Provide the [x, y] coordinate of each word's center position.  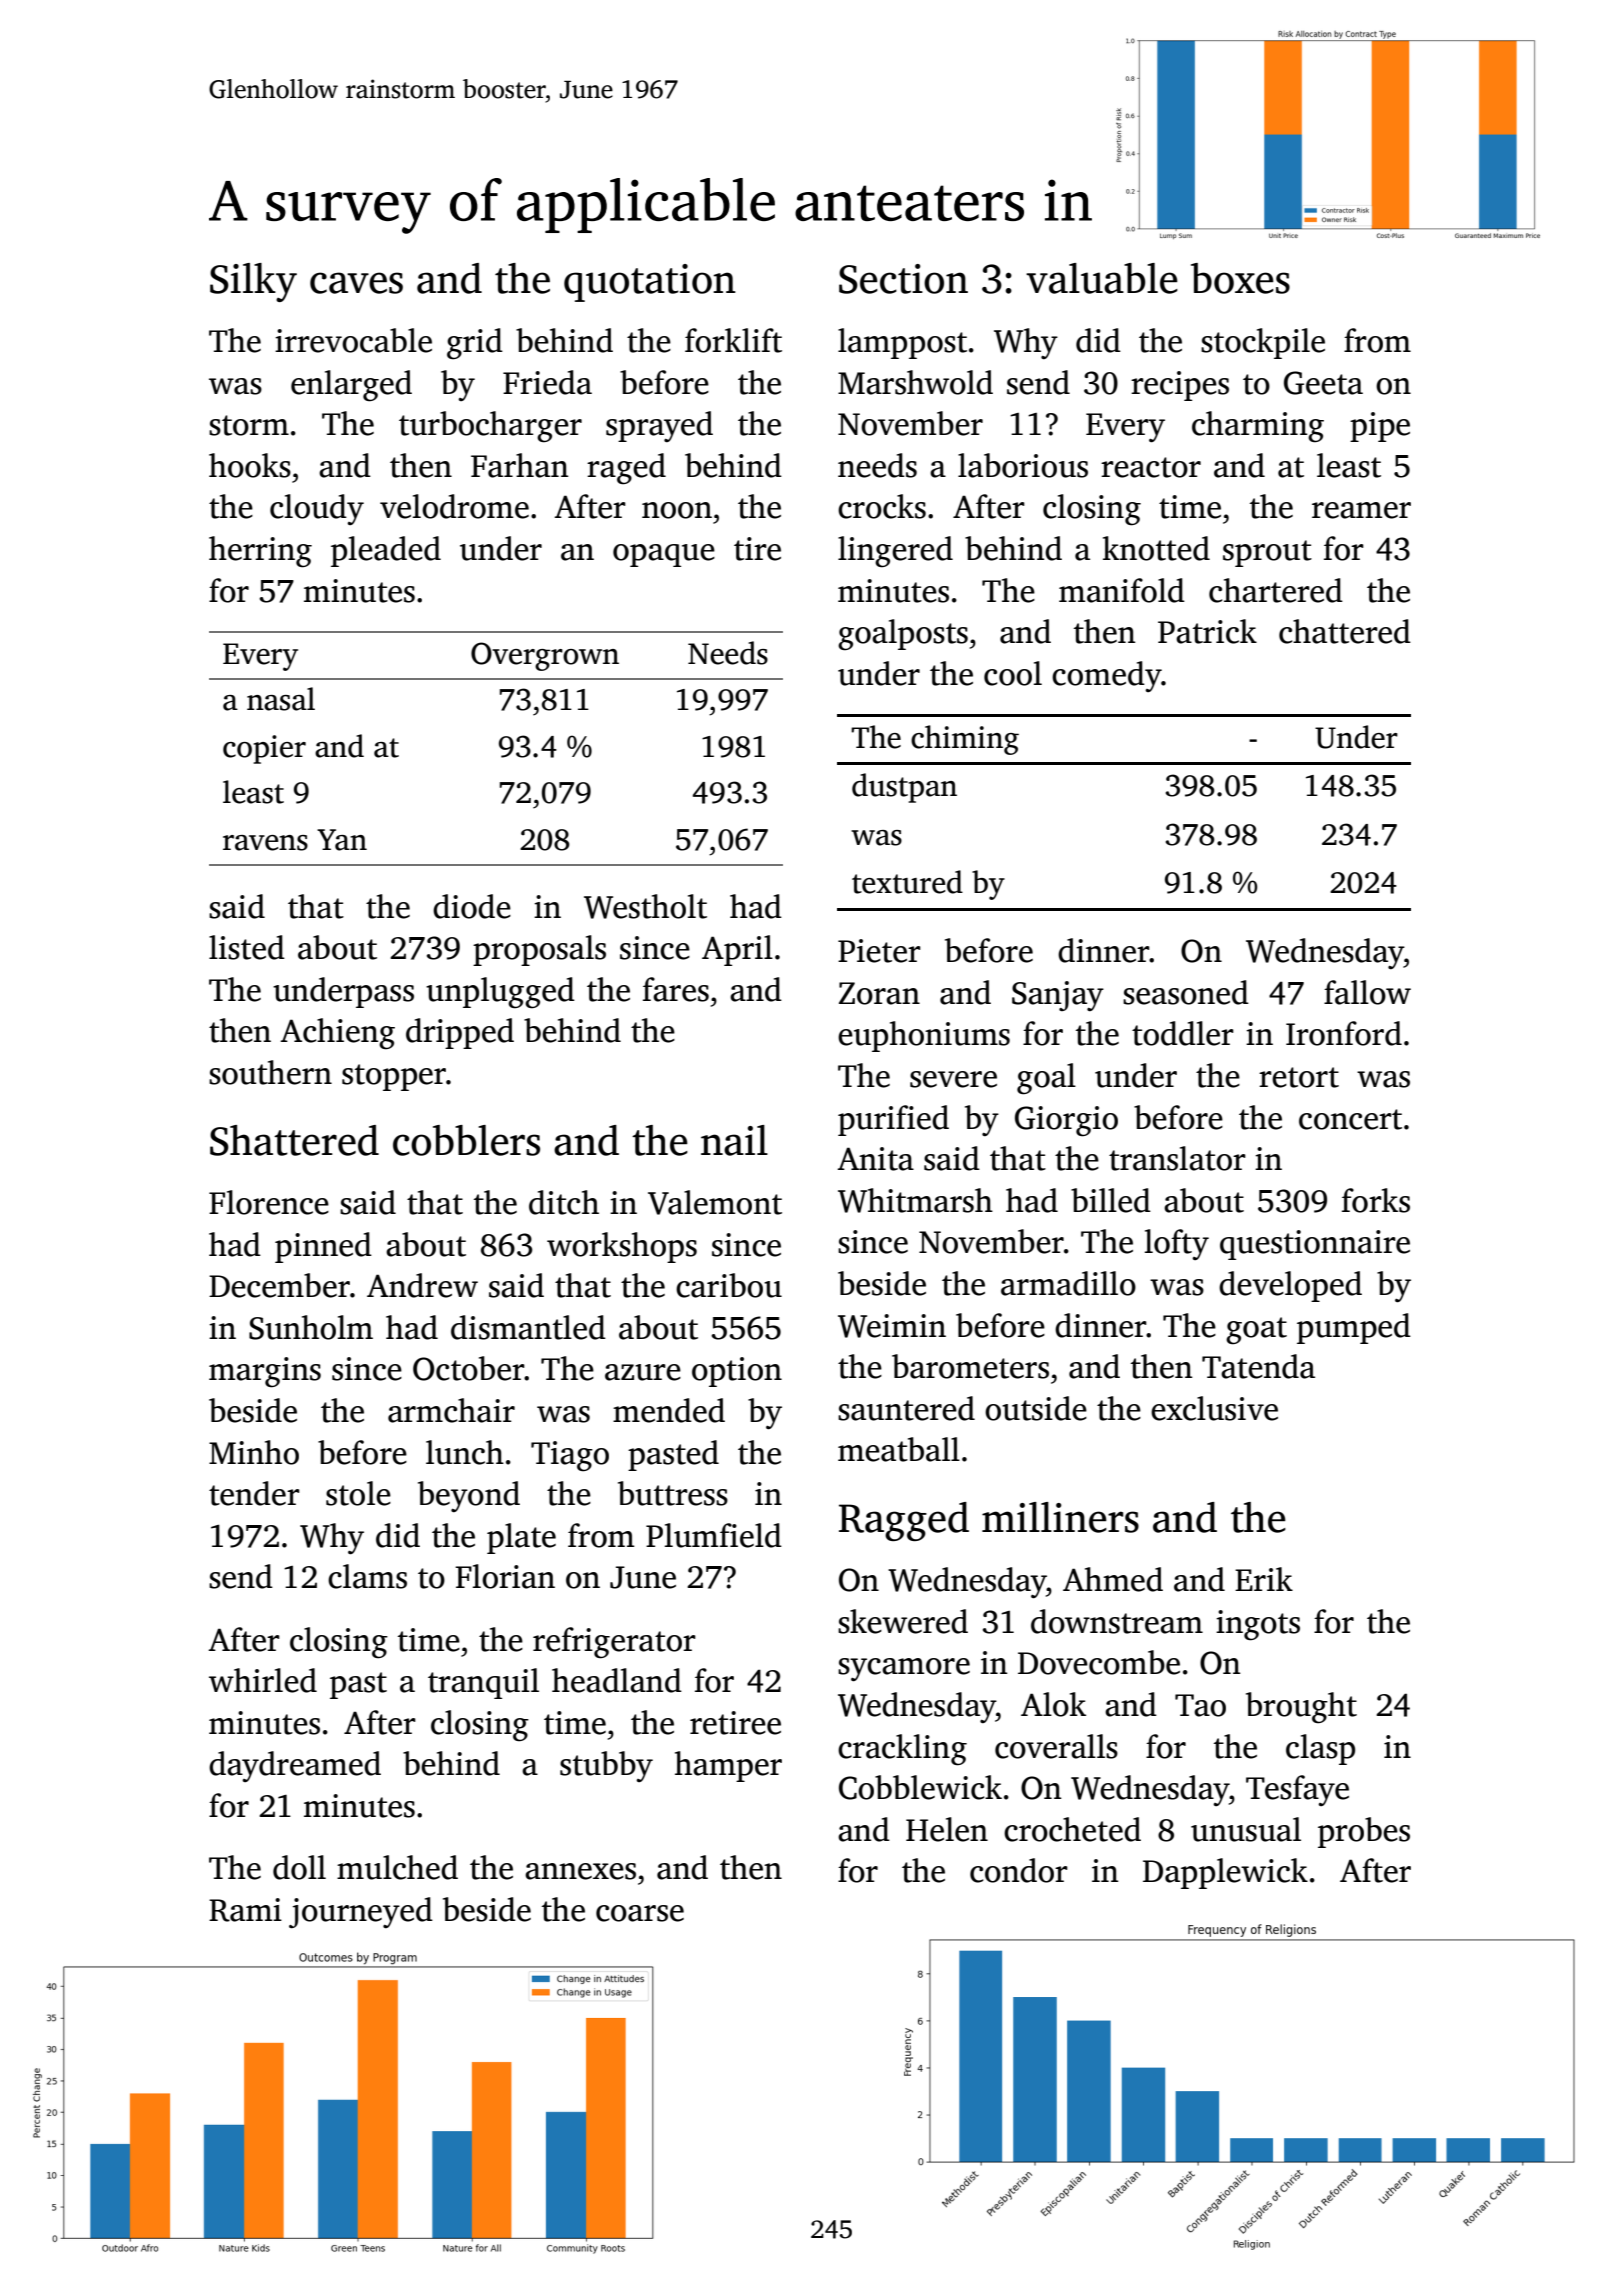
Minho [254, 1452]
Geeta [1323, 383]
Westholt [645, 906]
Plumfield [714, 1535]
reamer [1361, 510]
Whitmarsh [915, 1200]
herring [260, 552]
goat [1256, 1331]
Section [903, 279]
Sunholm [311, 1327]
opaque [664, 555]
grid [475, 344]
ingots [1258, 1625]
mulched [397, 1867]
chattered [1345, 631]
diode [472, 906]
